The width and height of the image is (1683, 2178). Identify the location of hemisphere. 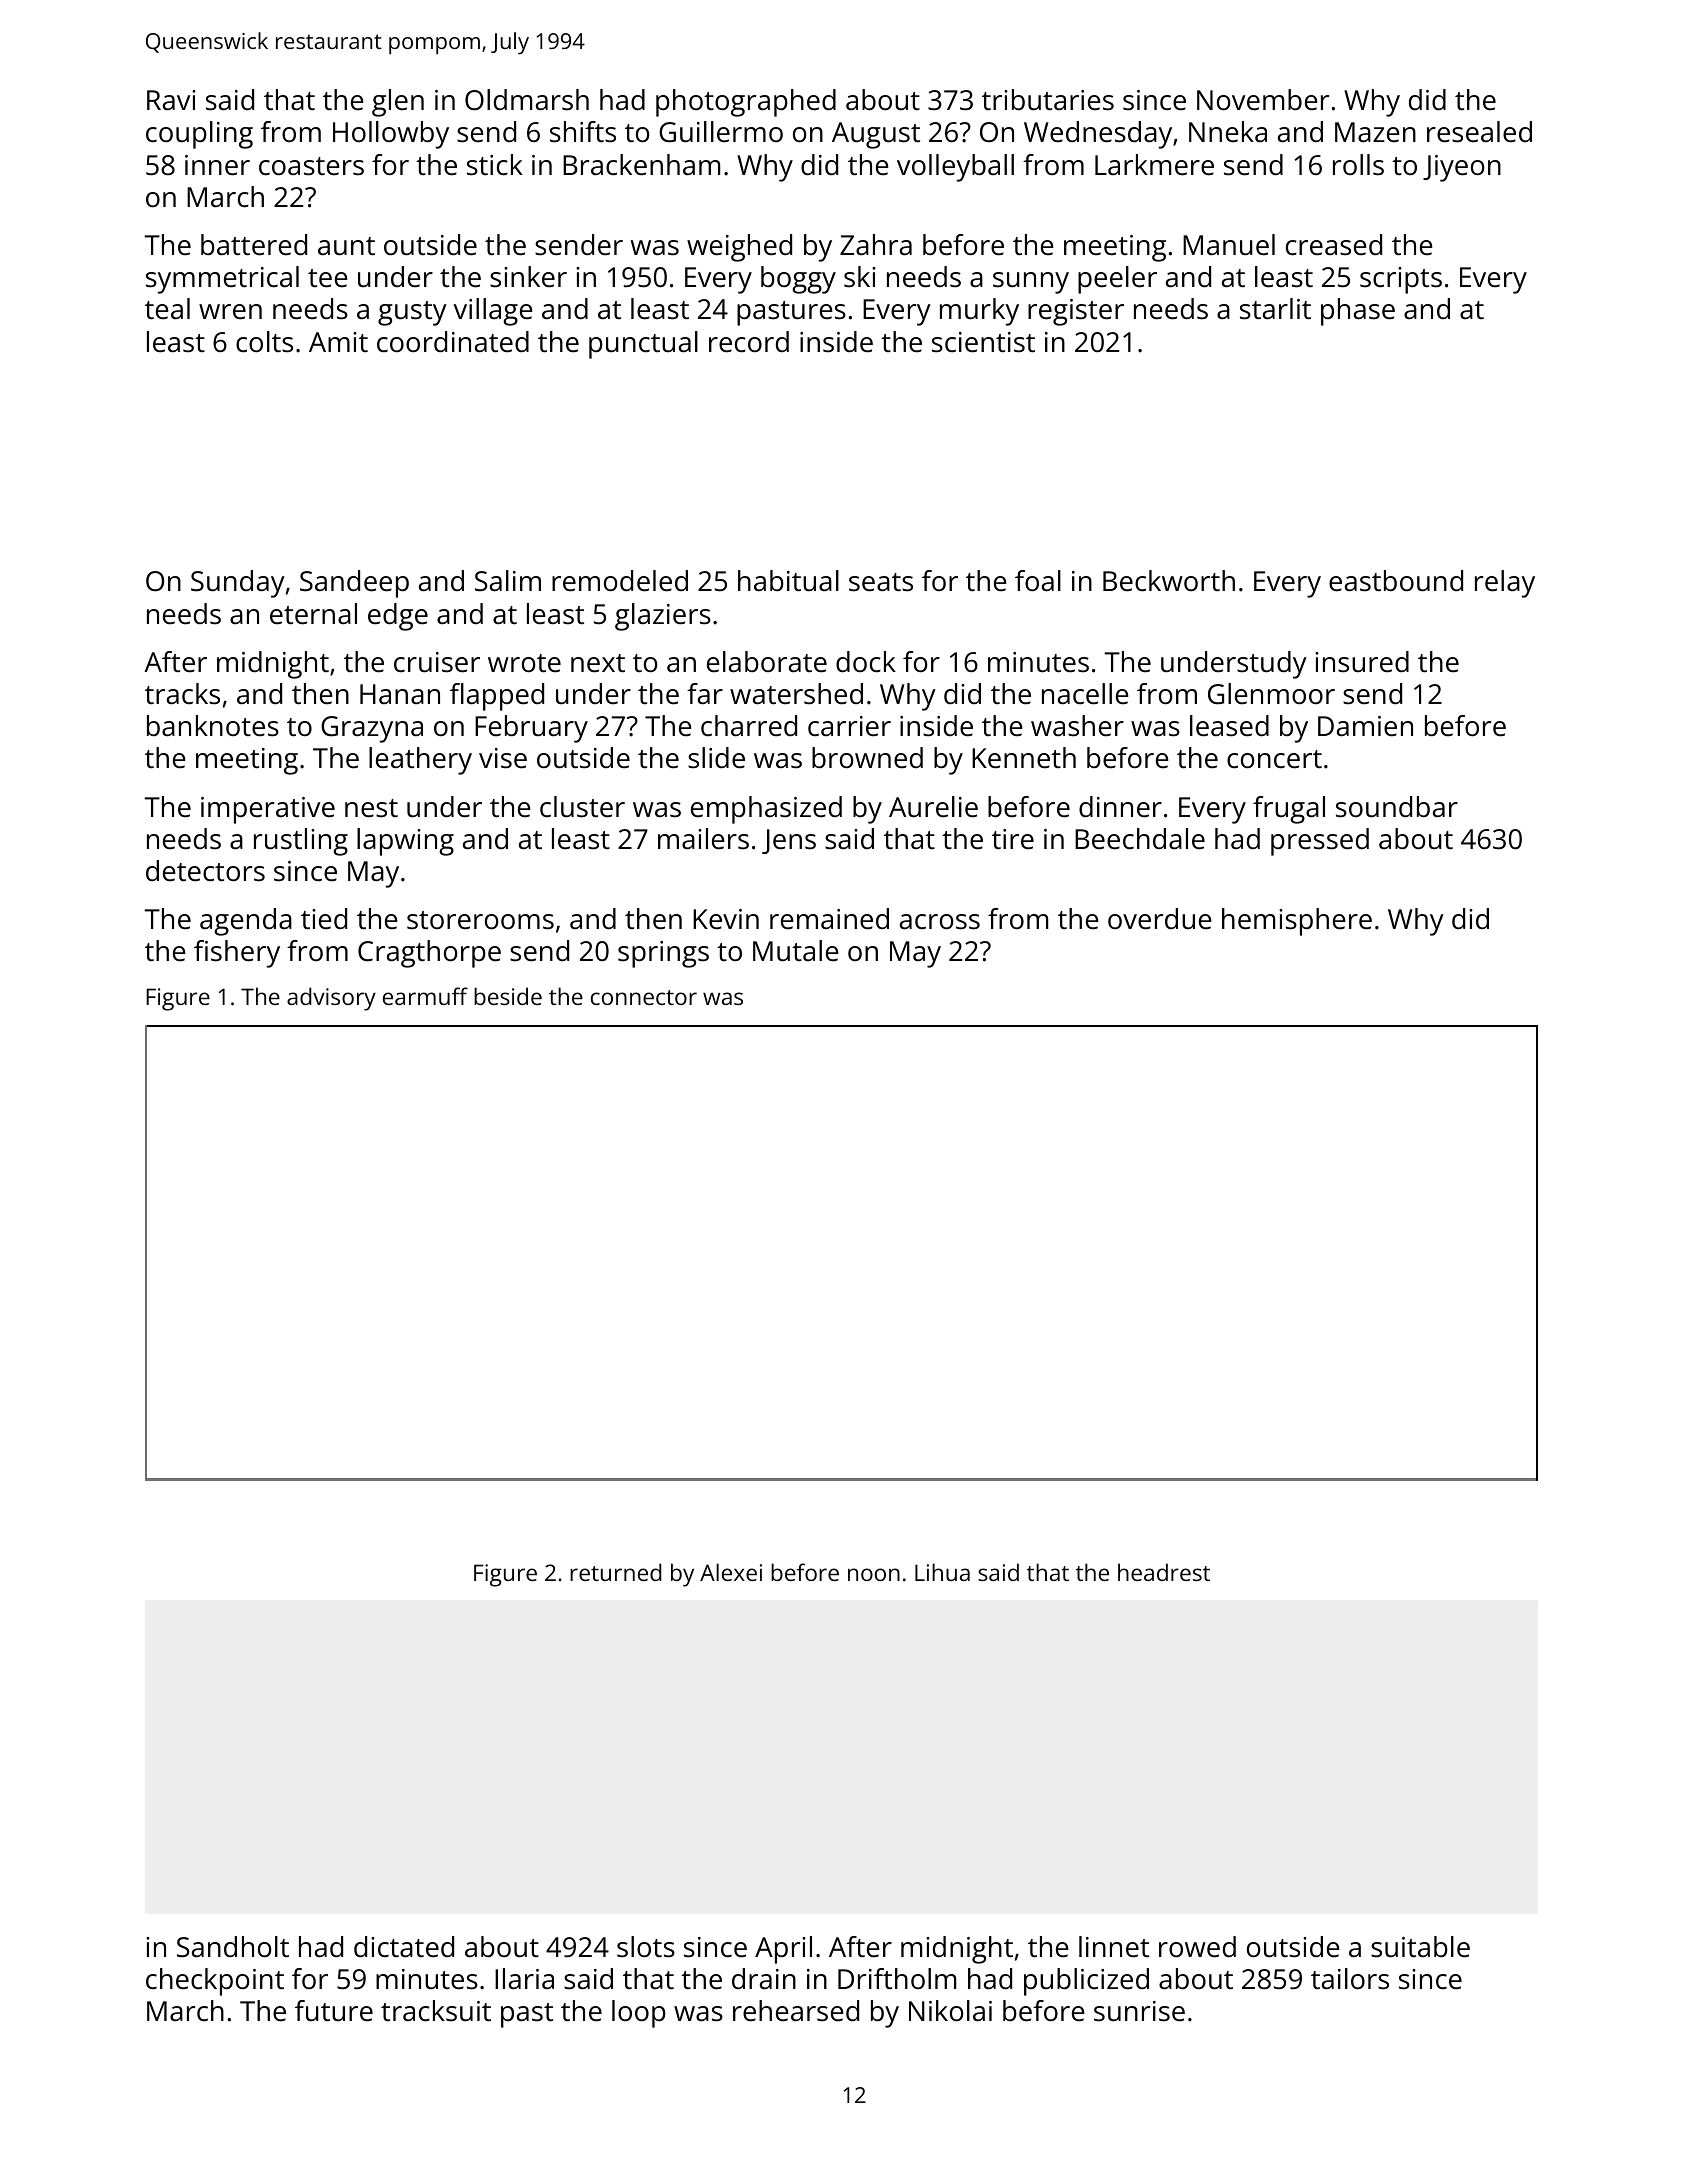
(1297, 922).
